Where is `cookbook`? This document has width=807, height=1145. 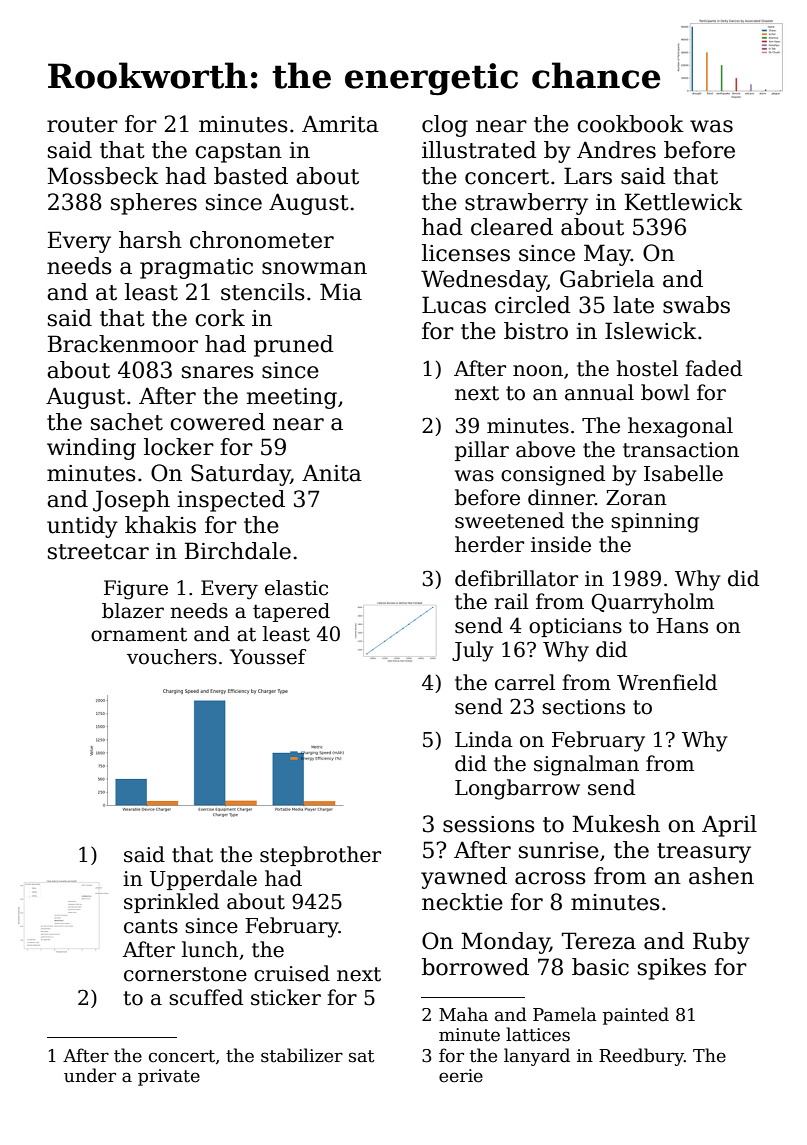
cookbook is located at coordinates (630, 124).
